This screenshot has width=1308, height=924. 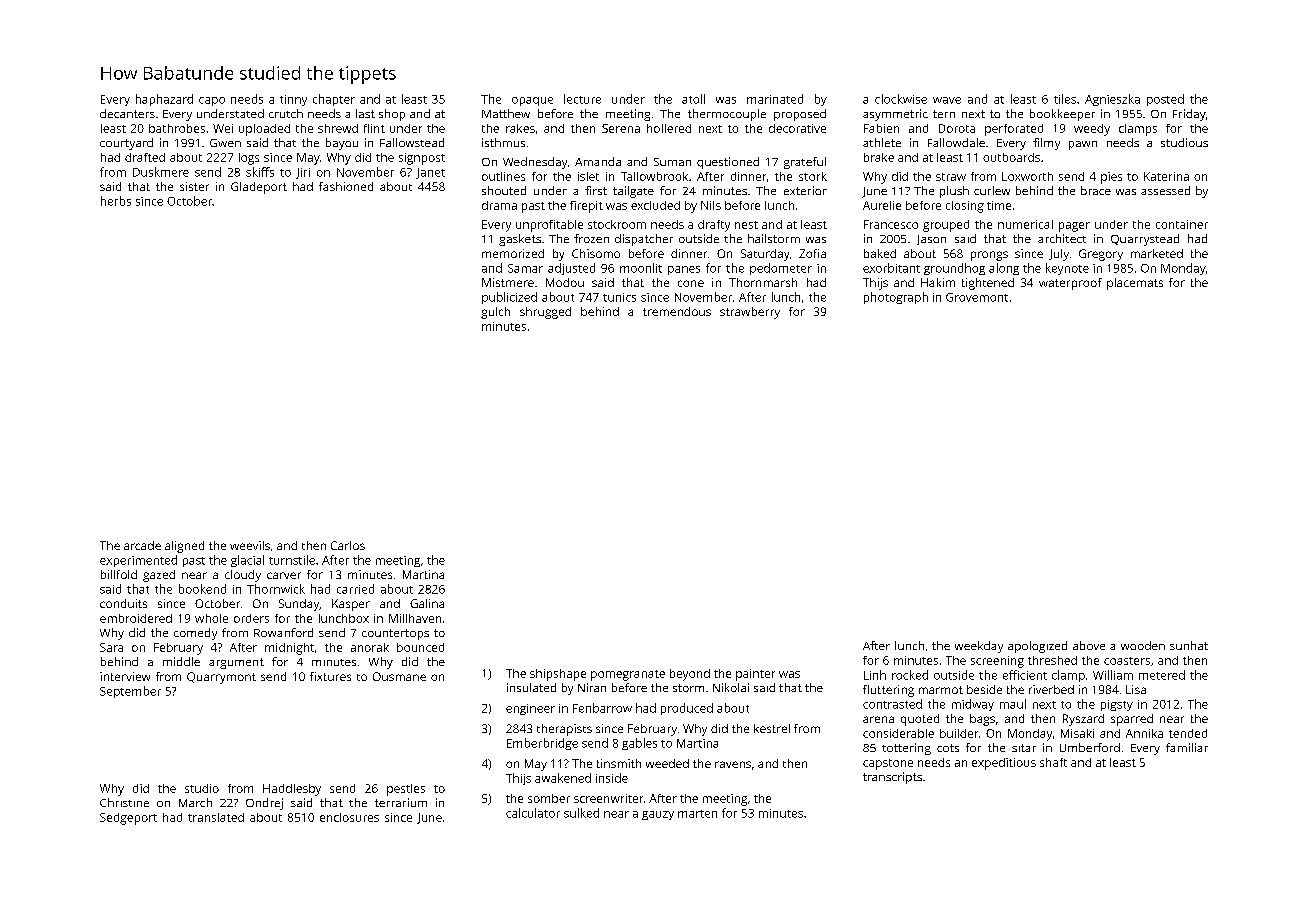 What do you see at coordinates (775, 99) in the screenshot?
I see `marinated` at bounding box center [775, 99].
